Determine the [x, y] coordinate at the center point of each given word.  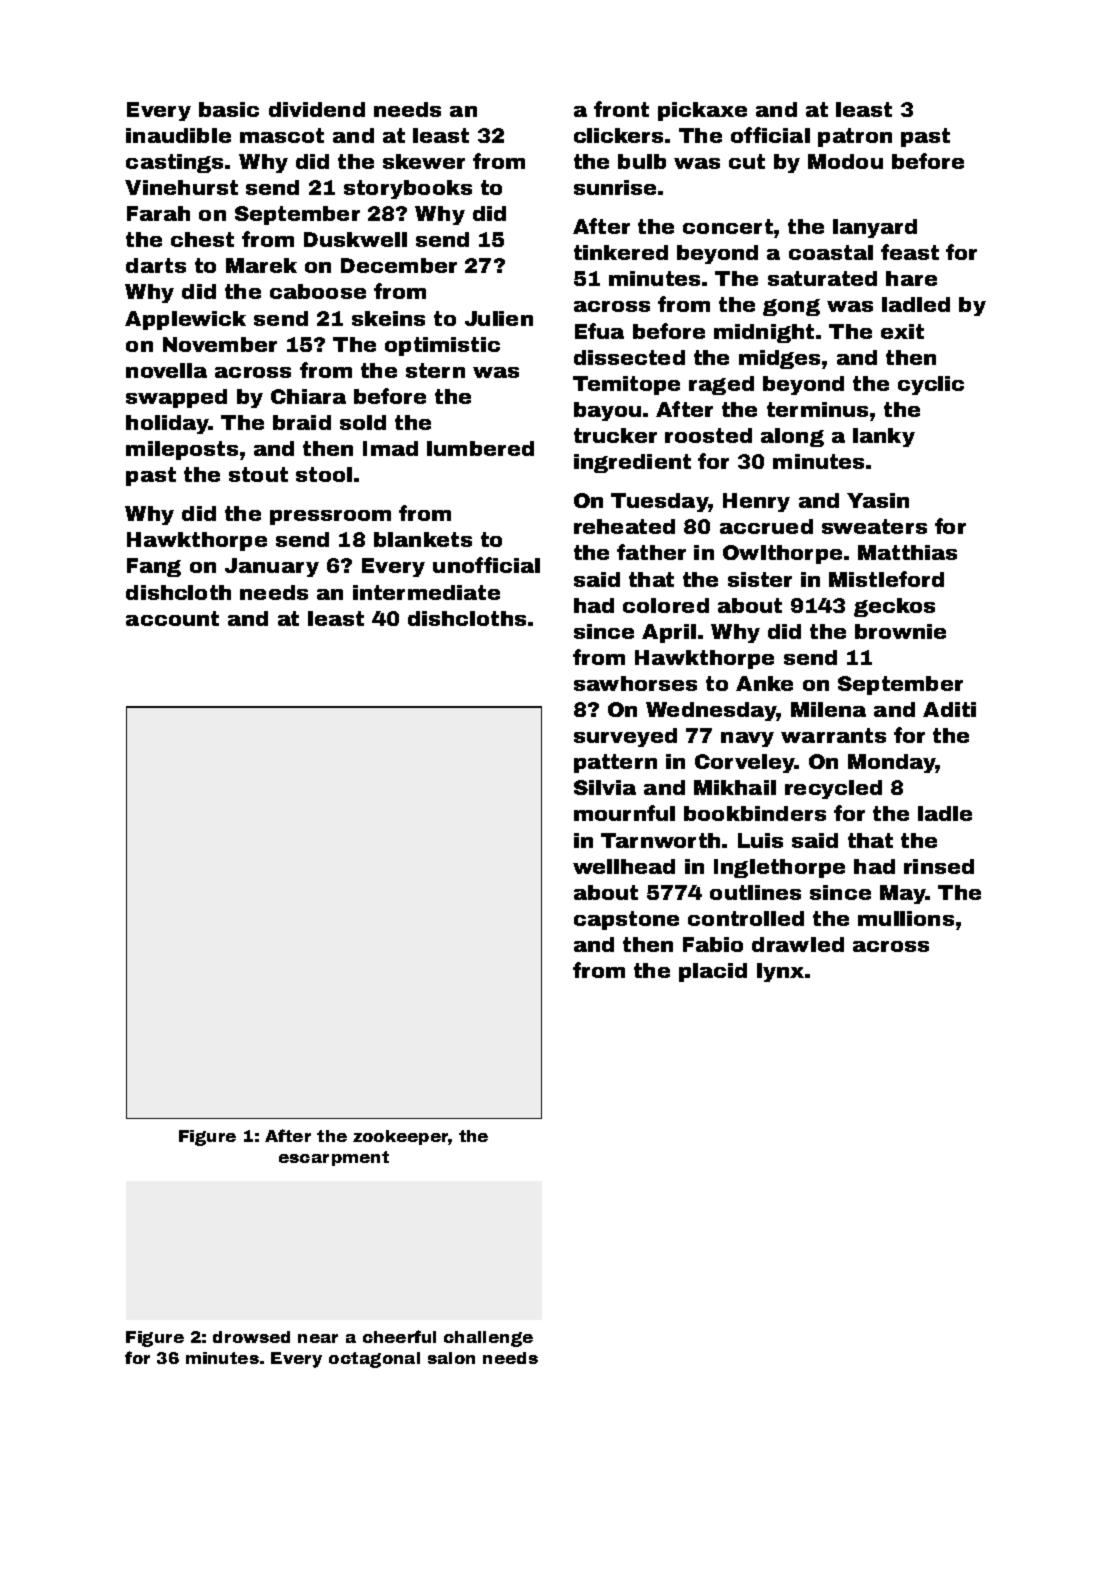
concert [728, 226]
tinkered [621, 252]
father [651, 552]
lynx [780, 972]
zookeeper [401, 1137]
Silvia [605, 787]
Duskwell [355, 239]
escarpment [334, 1158]
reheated [624, 526]
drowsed [251, 1337]
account [172, 618]
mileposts [182, 450]
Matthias [907, 552]
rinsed [939, 866]
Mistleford [886, 579]
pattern [615, 763]
